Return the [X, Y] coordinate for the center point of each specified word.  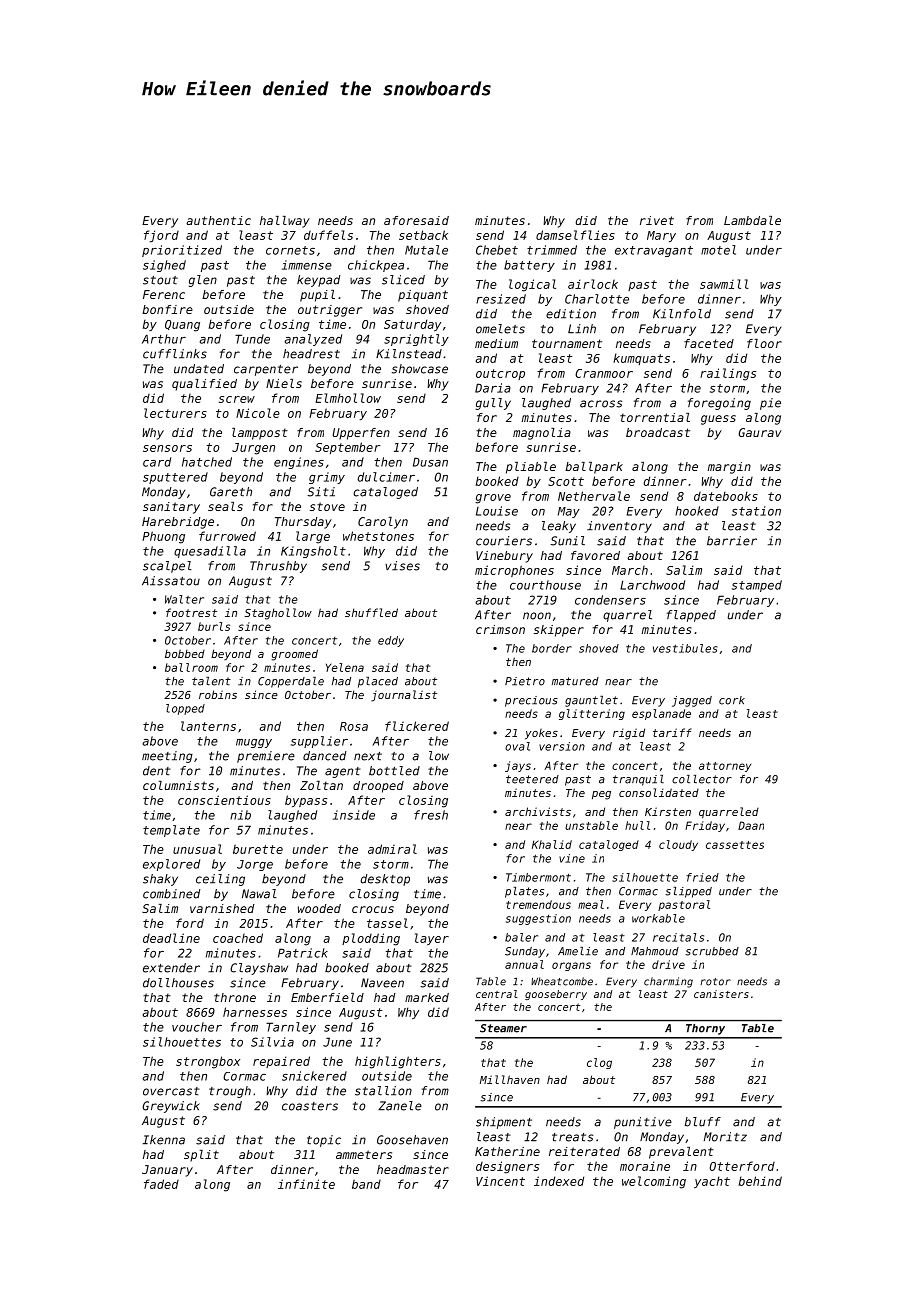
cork [732, 700]
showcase [420, 369]
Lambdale [752, 220]
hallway [285, 222]
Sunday [525, 952]
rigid [629, 734]
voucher [197, 1027]
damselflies [575, 235]
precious [531, 701]
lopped [185, 709]
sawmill [724, 284]
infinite [306, 1184]
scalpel [167, 567]
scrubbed [712, 951]
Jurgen [253, 449]
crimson [500, 629]
